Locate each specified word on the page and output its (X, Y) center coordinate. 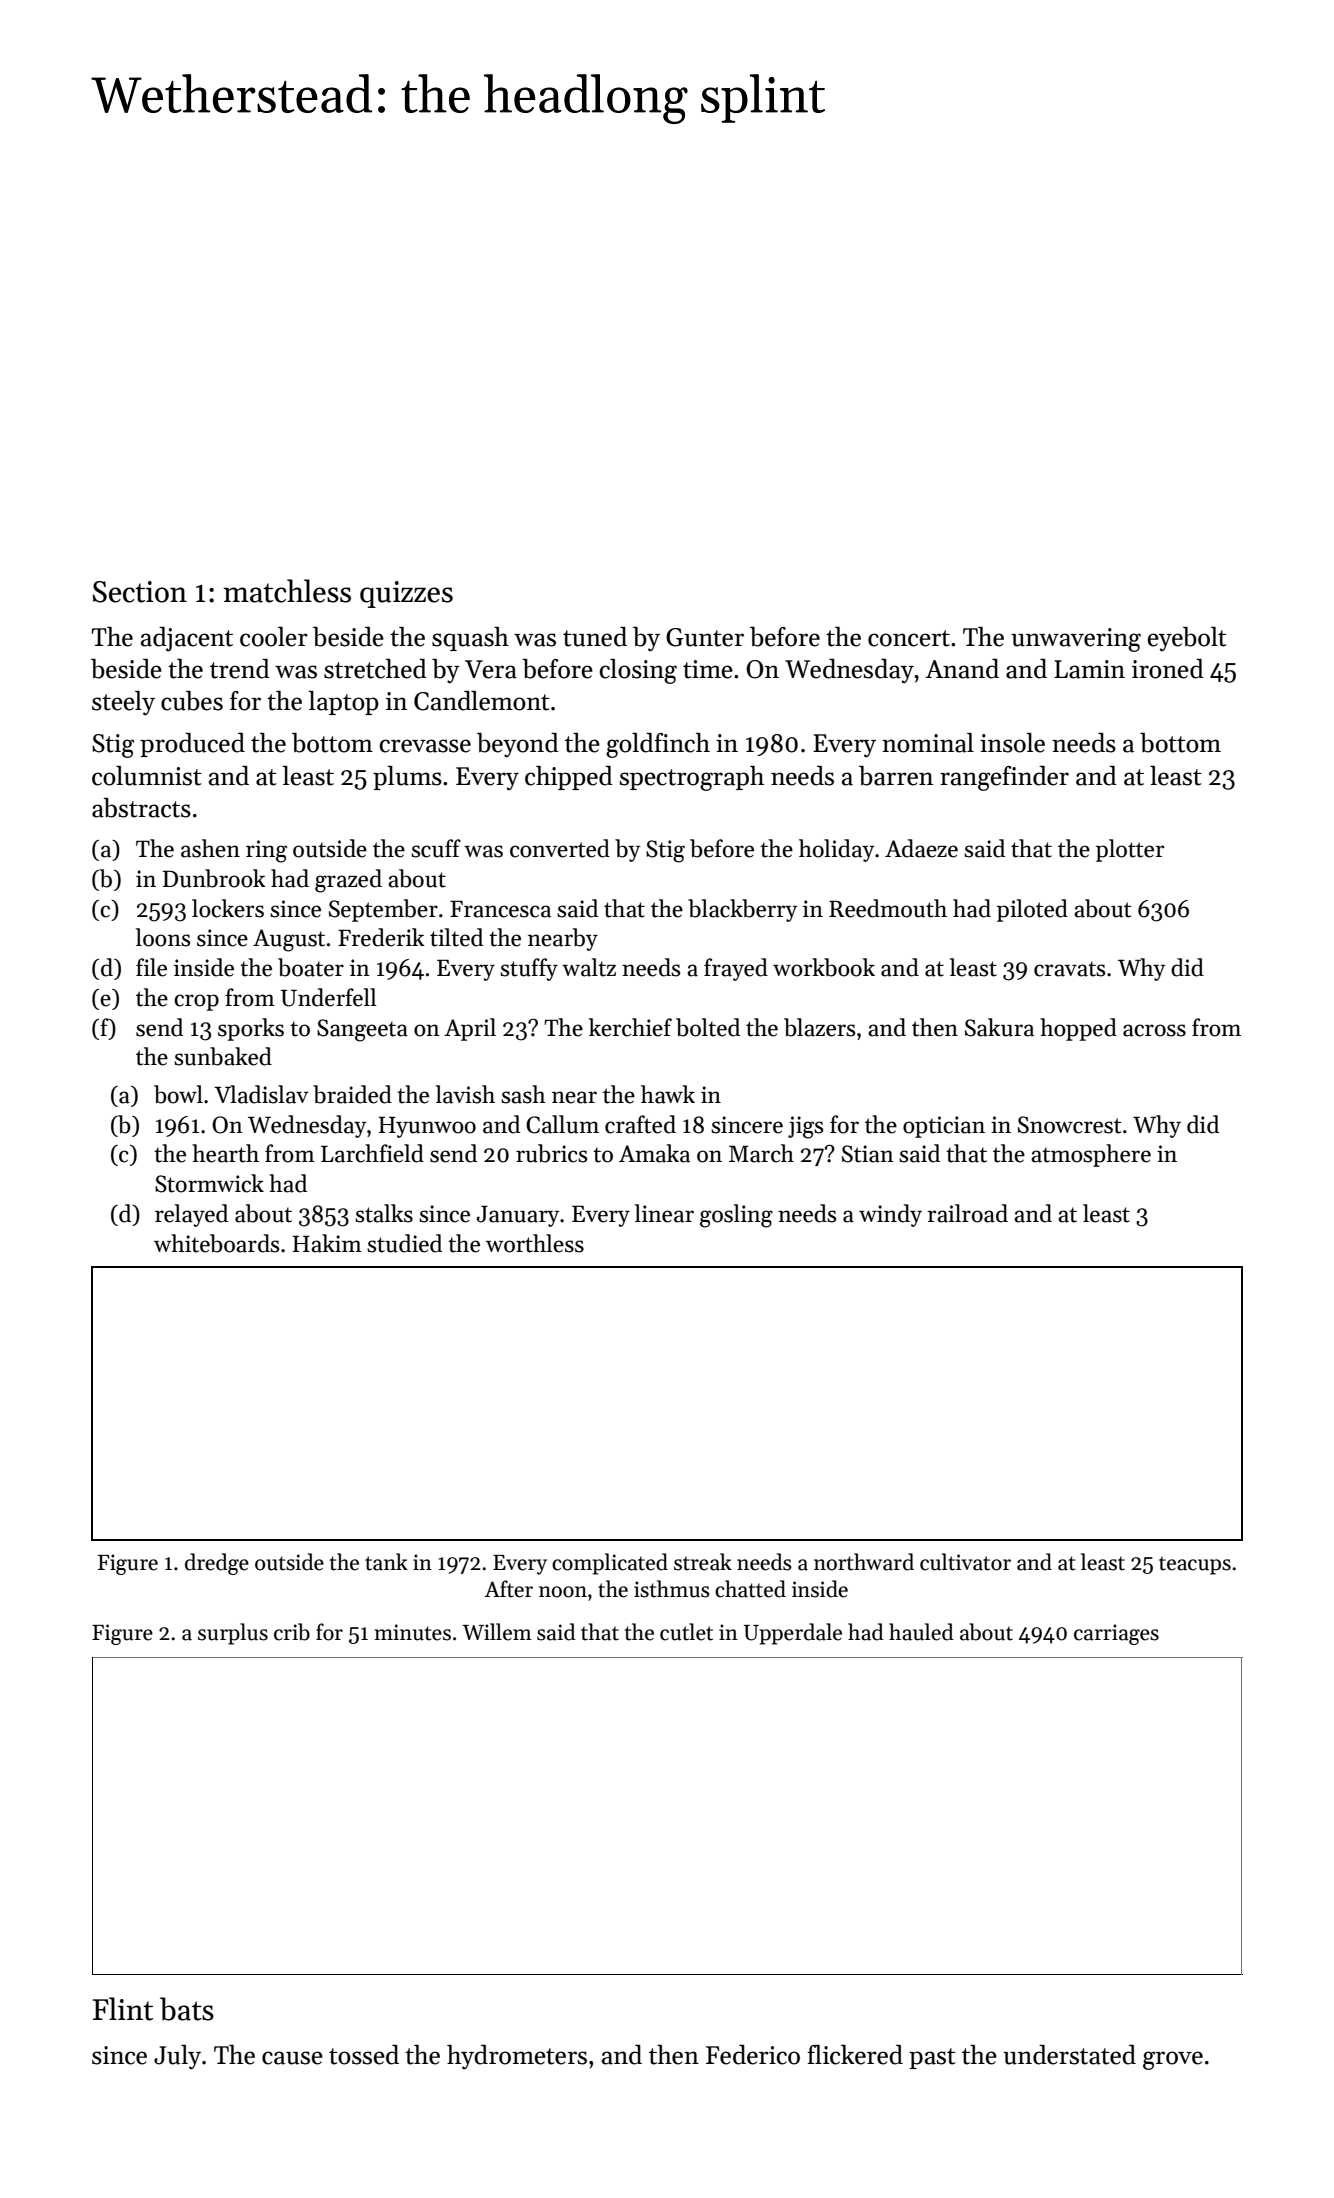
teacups (1195, 1565)
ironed (1168, 669)
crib (292, 1632)
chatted (750, 1589)
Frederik (381, 937)
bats (187, 2009)
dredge (217, 1564)
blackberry (743, 910)
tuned (595, 637)
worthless (535, 1243)
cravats (1069, 969)
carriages (1116, 1634)
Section (140, 592)
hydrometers (517, 2057)
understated (1069, 2055)
